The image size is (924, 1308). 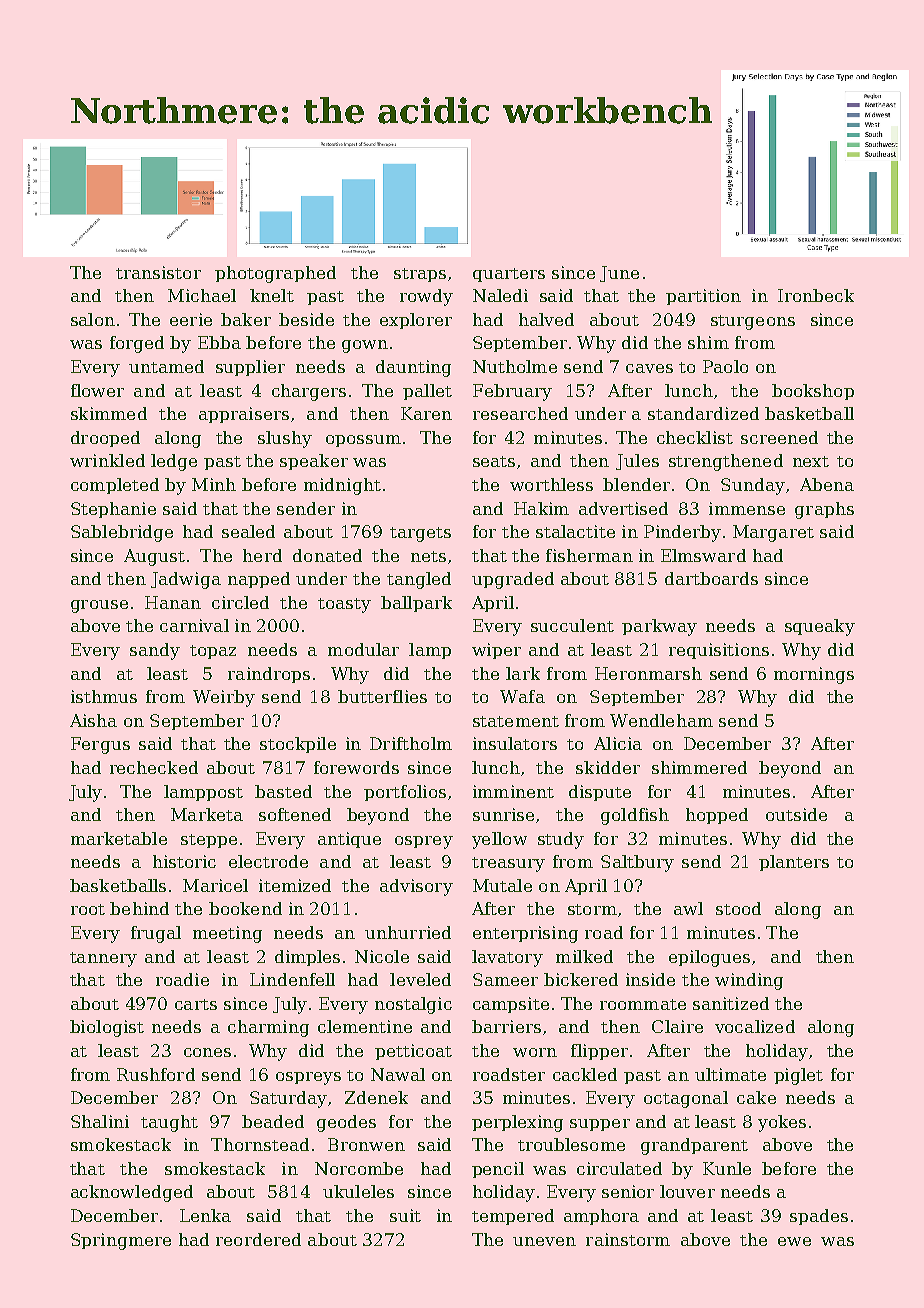 I want to click on Wendleham, so click(x=661, y=720).
